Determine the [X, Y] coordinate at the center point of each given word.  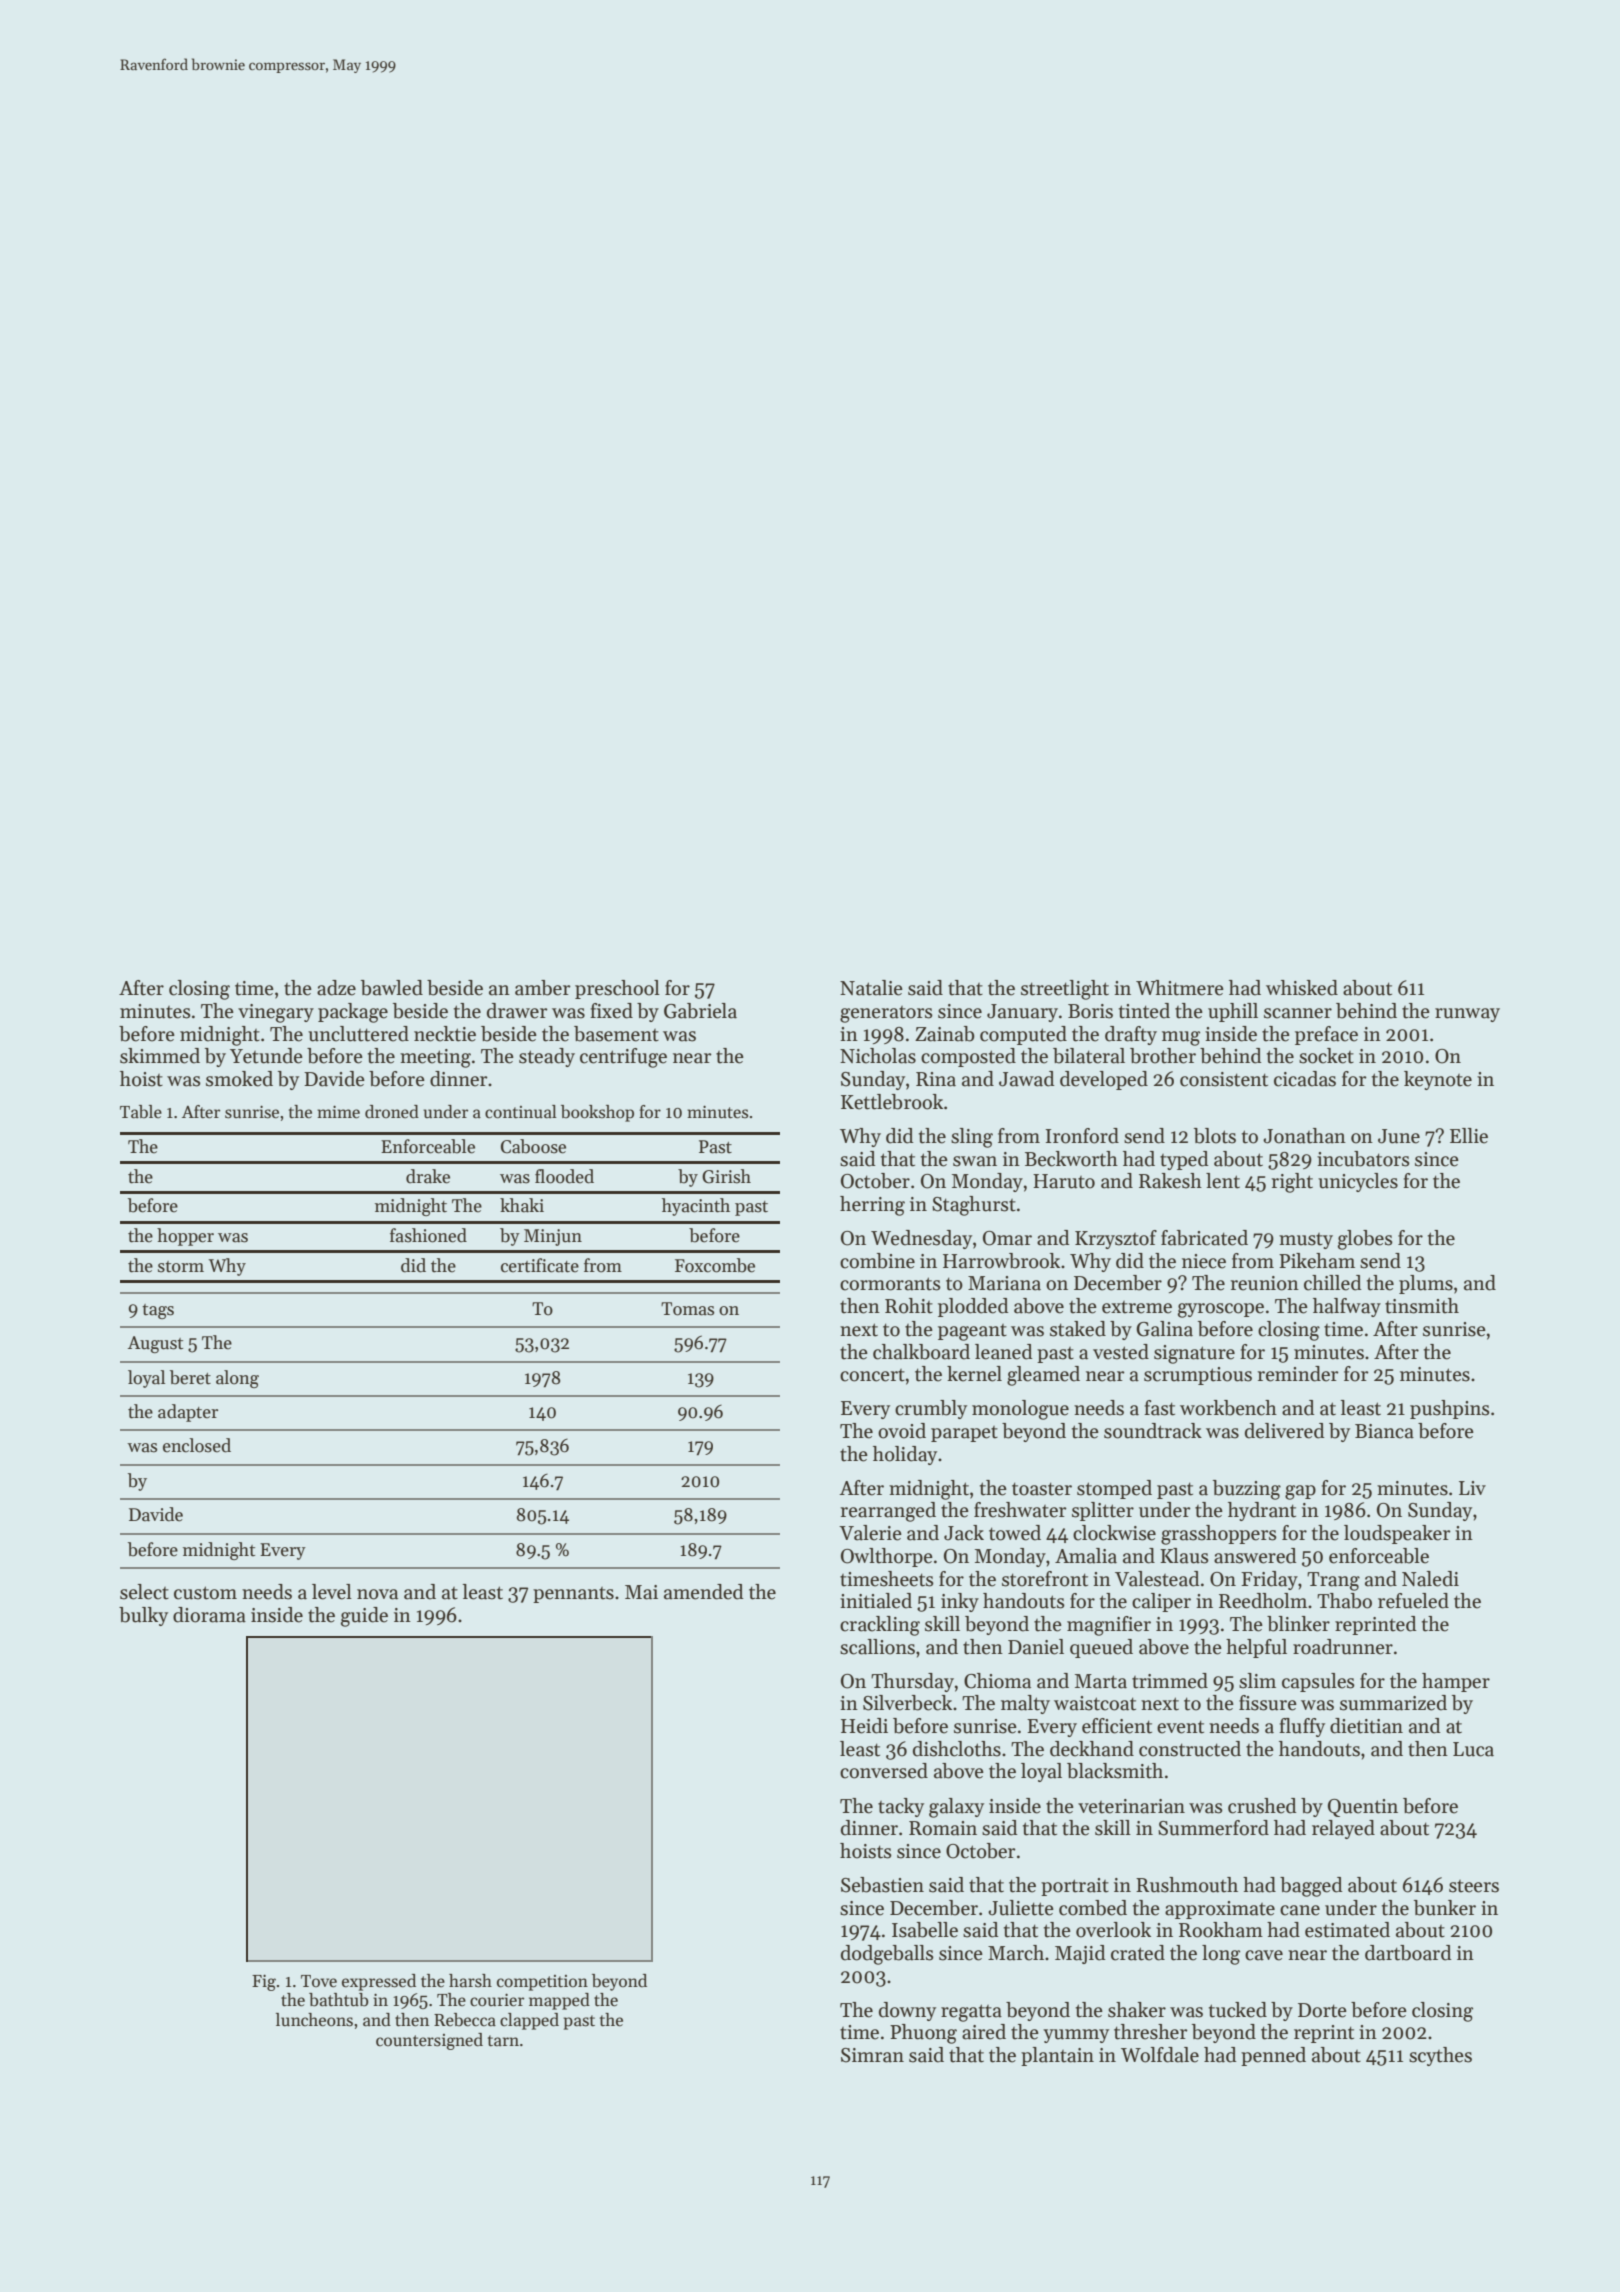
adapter [188, 1413]
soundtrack [1153, 1431]
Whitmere [1180, 988]
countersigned [429, 2041]
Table [141, 1112]
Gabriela [700, 1011]
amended [704, 1592]
